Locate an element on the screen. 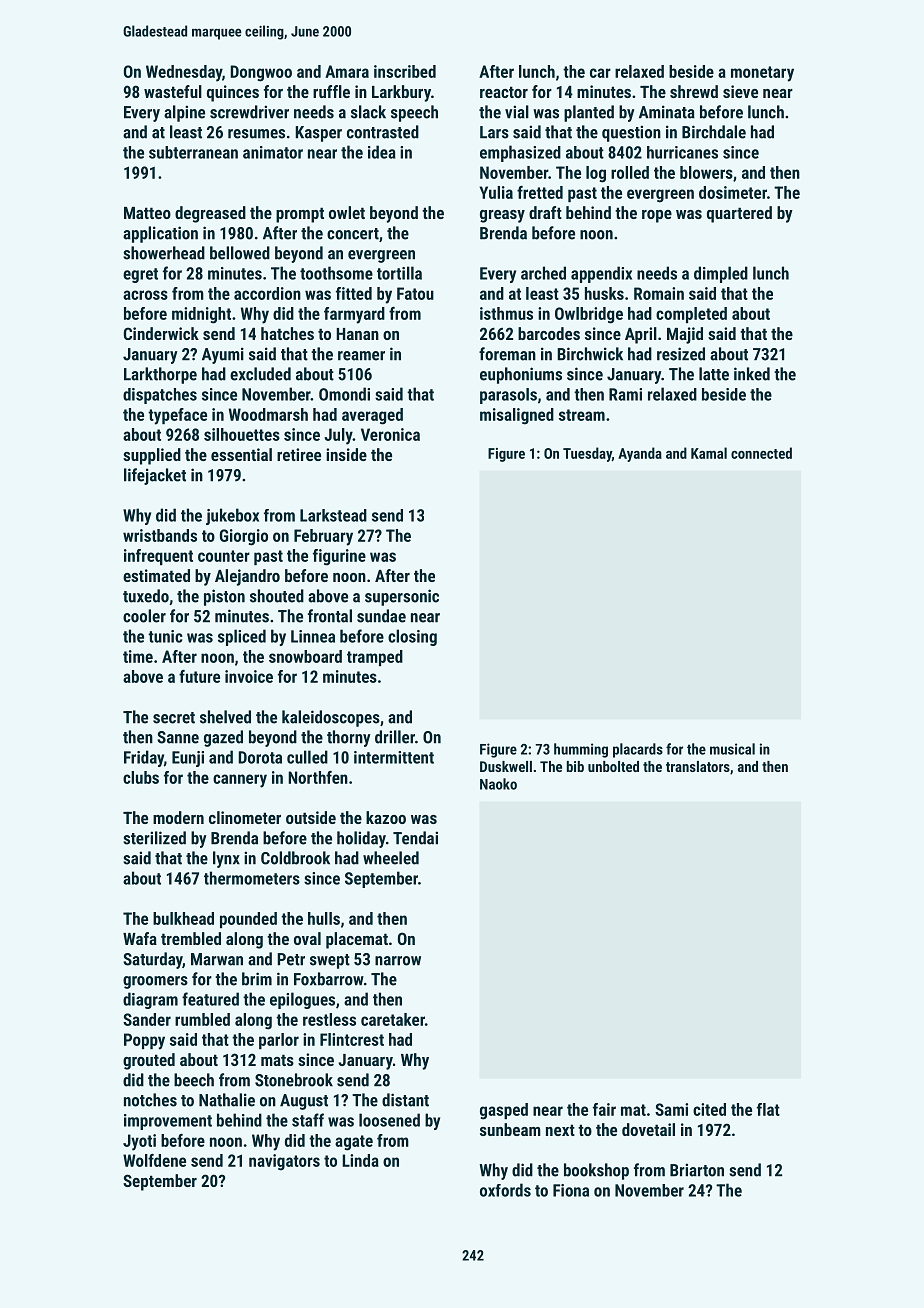  placards is located at coordinates (638, 750).
